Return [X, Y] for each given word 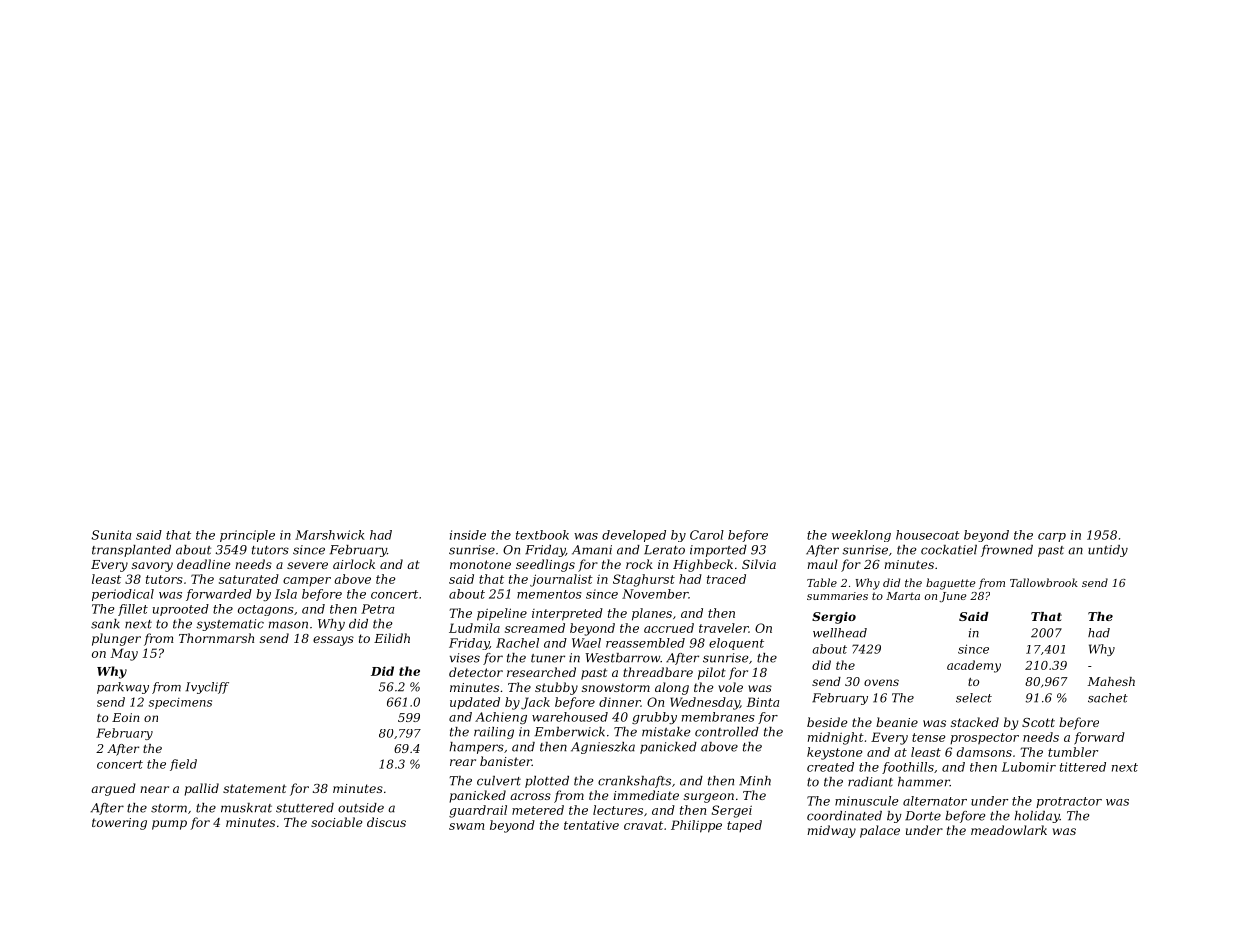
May [124, 654]
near [154, 789]
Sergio [834, 618]
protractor [1069, 802]
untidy [1108, 551]
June [953, 597]
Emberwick [570, 732]
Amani [592, 550]
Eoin [125, 717]
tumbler [1073, 752]
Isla [286, 594]
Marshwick [330, 535]
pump [169, 825]
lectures [618, 810]
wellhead [840, 633]
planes [652, 614]
